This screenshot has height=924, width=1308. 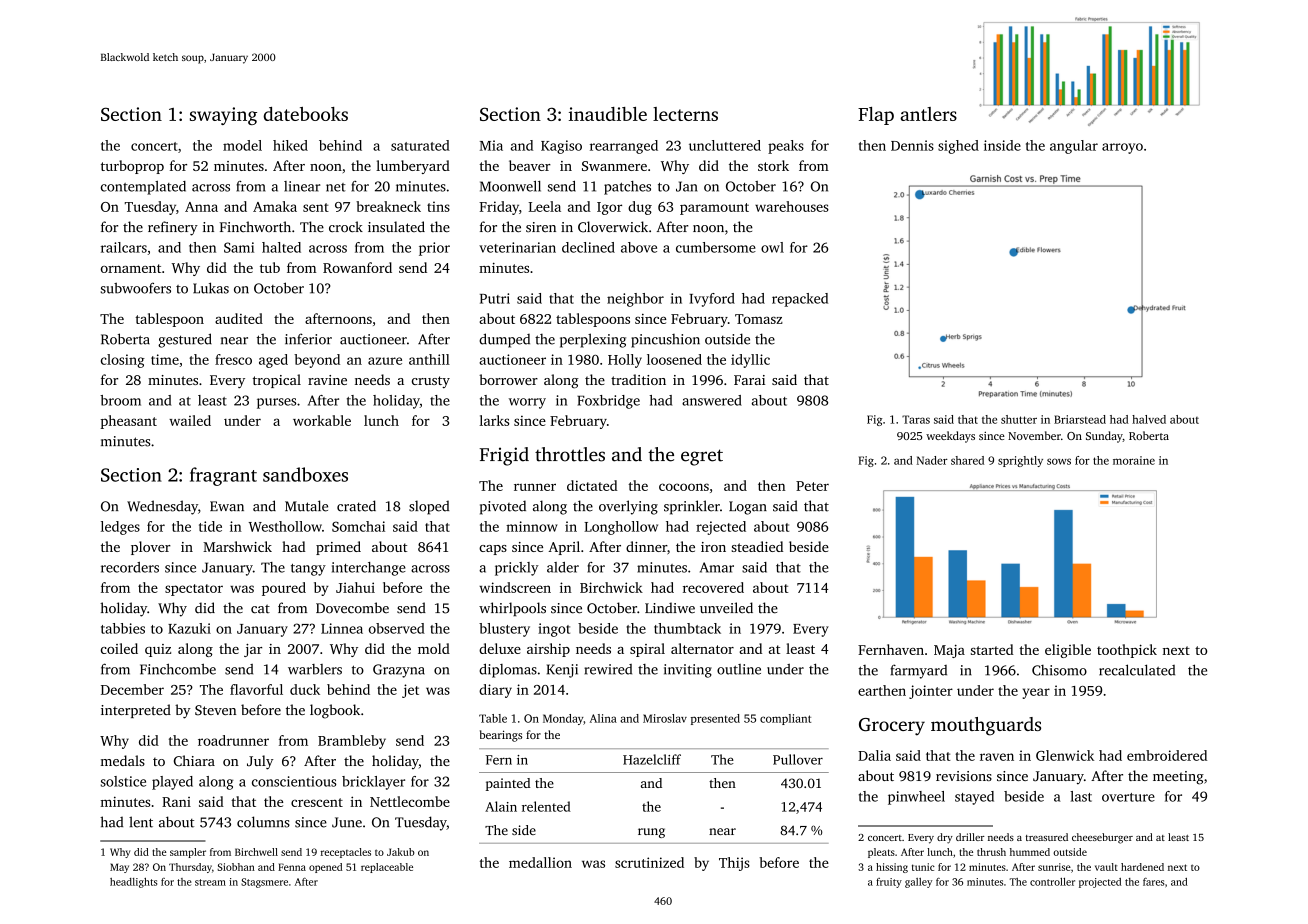 I want to click on compliant, so click(x=785, y=719).
